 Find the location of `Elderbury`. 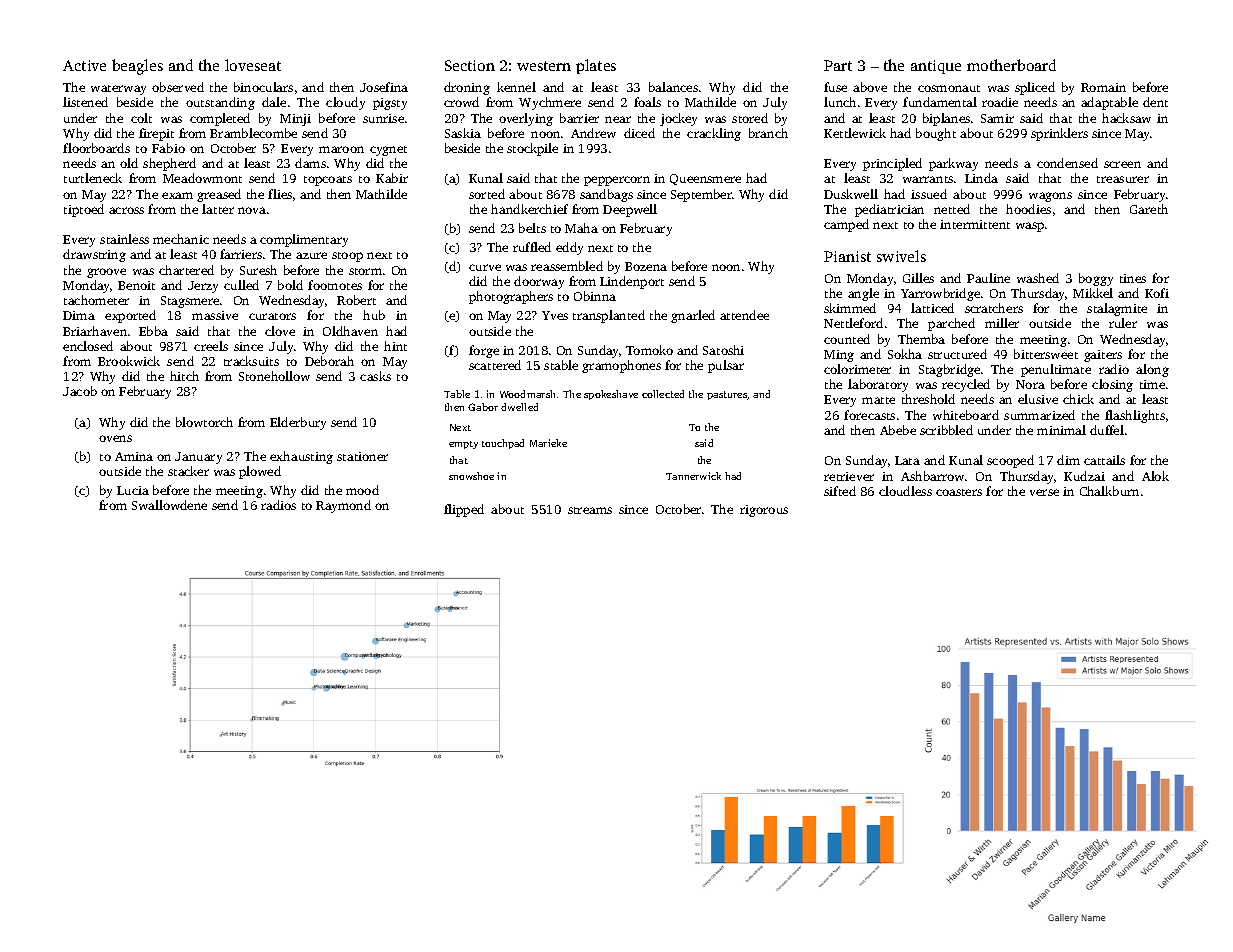

Elderbury is located at coordinates (298, 423).
